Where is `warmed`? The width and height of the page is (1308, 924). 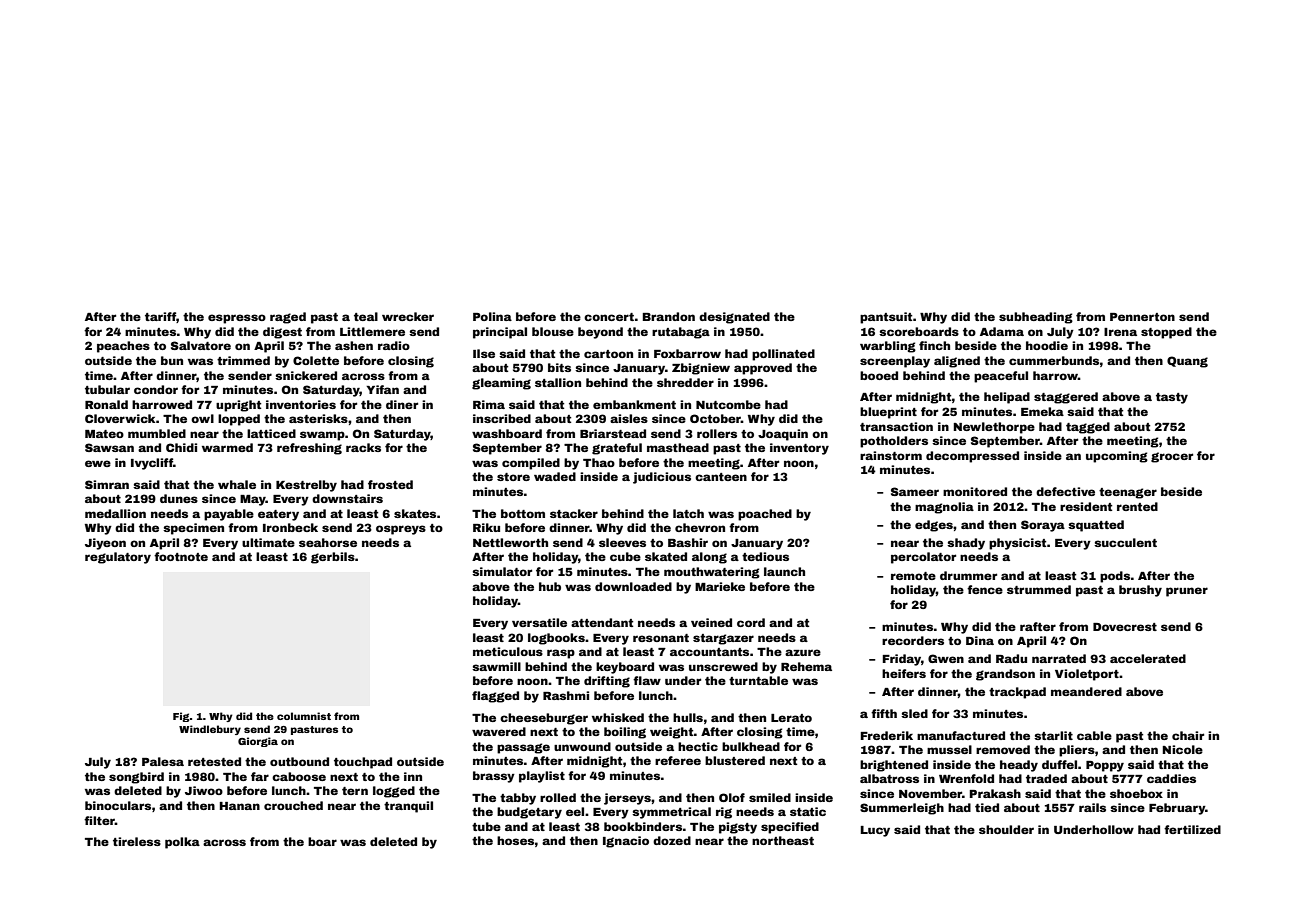
warmed is located at coordinates (227, 447).
